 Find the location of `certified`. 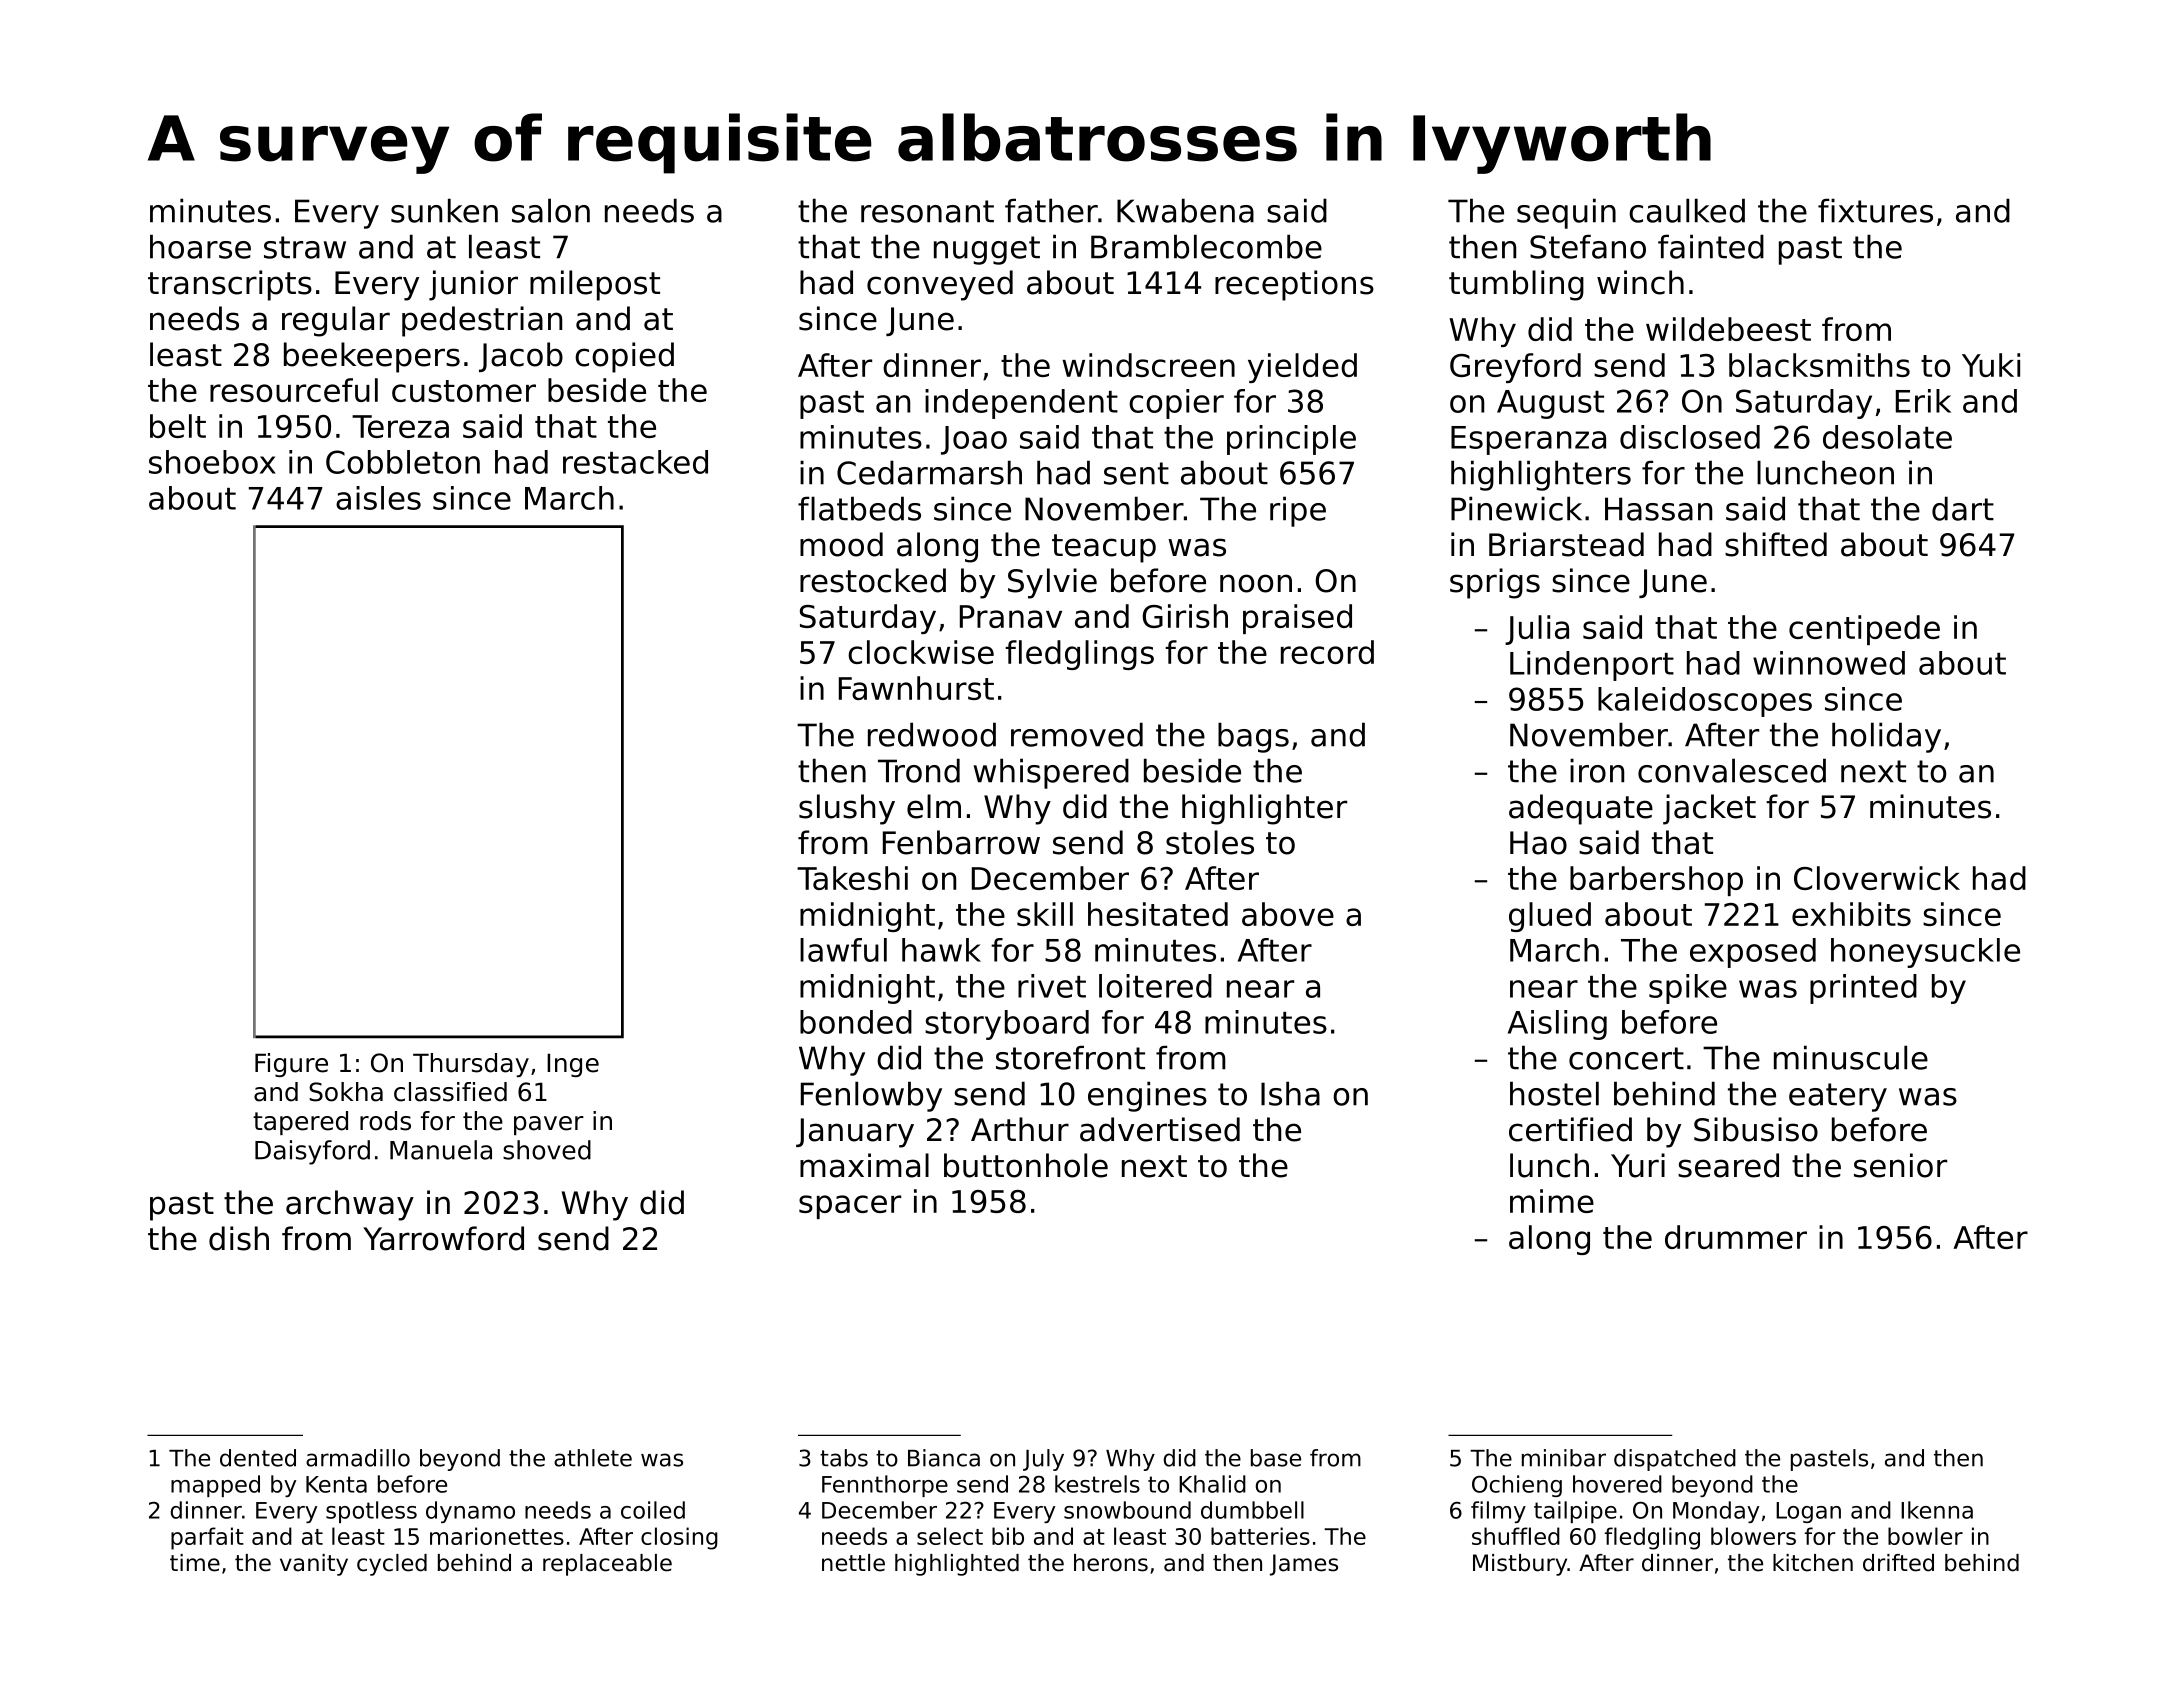

certified is located at coordinates (1570, 1129).
